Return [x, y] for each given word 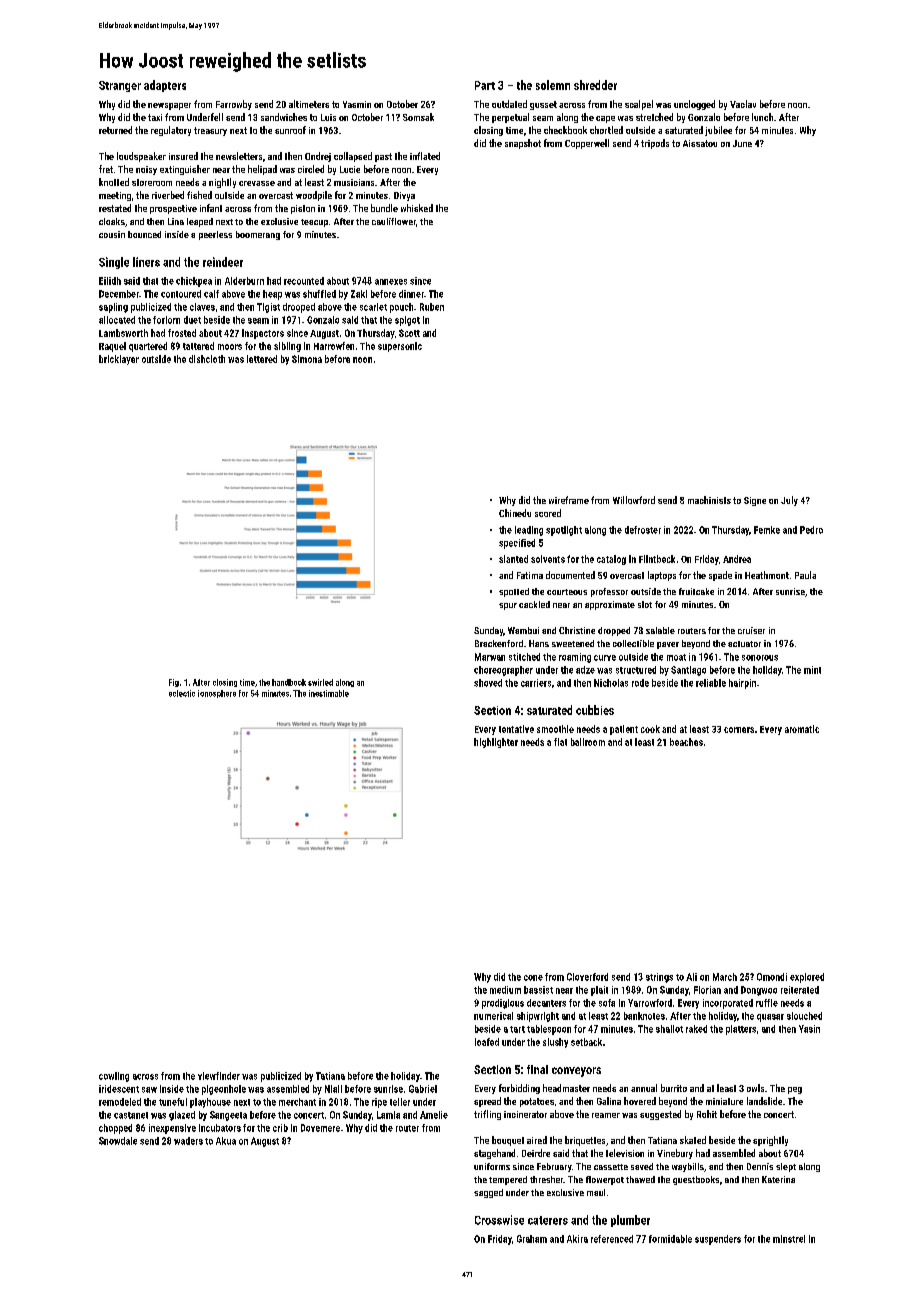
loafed [487, 1042]
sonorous [760, 658]
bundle [384, 208]
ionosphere [217, 694]
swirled [320, 682]
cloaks [112, 221]
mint [812, 670]
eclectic [182, 693]
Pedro [811, 530]
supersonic [400, 347]
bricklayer [119, 360]
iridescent [119, 1089]
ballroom [588, 742]
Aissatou [700, 143]
